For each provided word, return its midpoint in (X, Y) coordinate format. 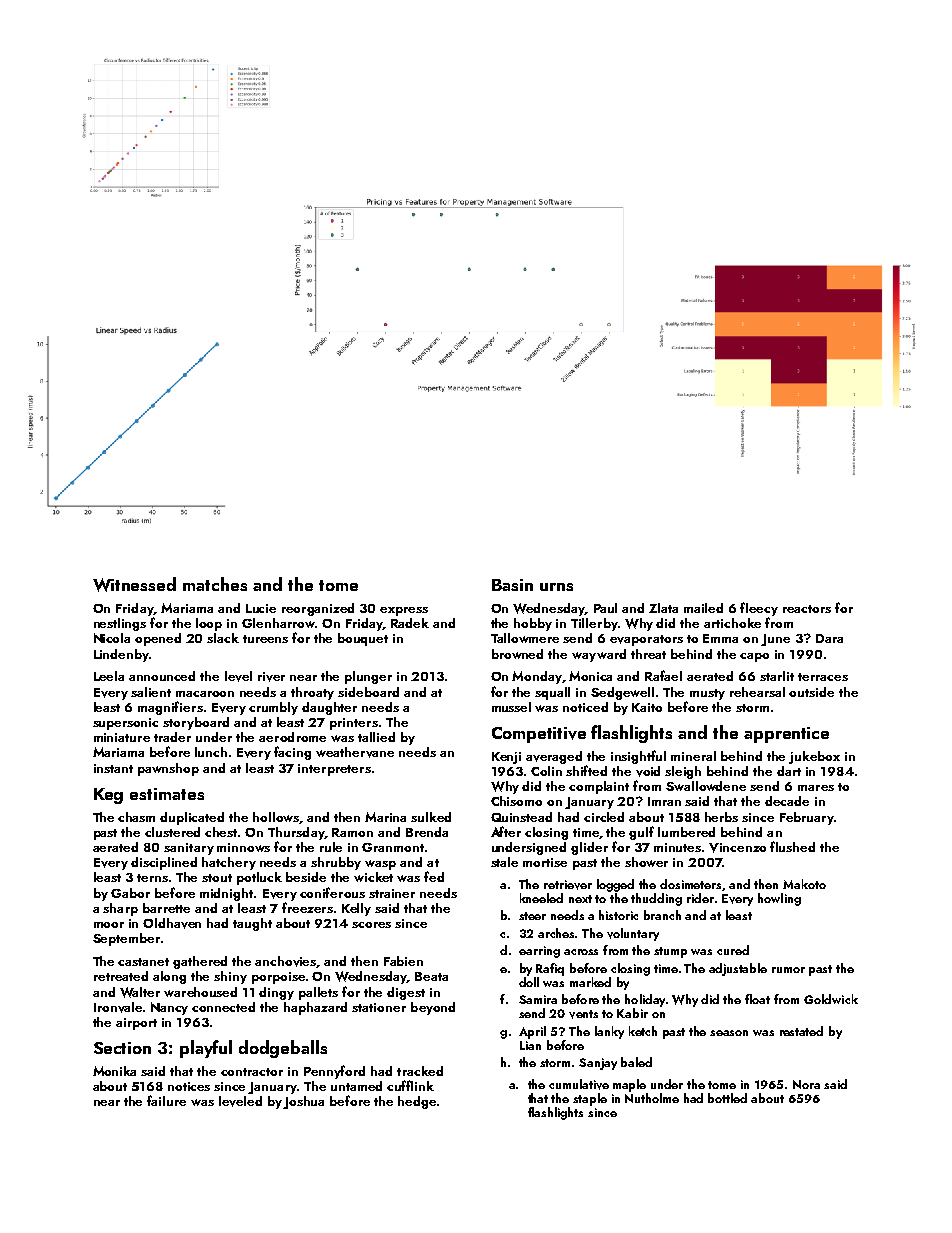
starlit (777, 676)
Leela (109, 676)
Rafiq (550, 969)
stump (670, 952)
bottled (727, 1098)
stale (504, 862)
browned (517, 654)
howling (779, 899)
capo (754, 657)
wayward (599, 655)
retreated (121, 976)
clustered (172, 832)
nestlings (120, 624)
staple (590, 1099)
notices (189, 1086)
